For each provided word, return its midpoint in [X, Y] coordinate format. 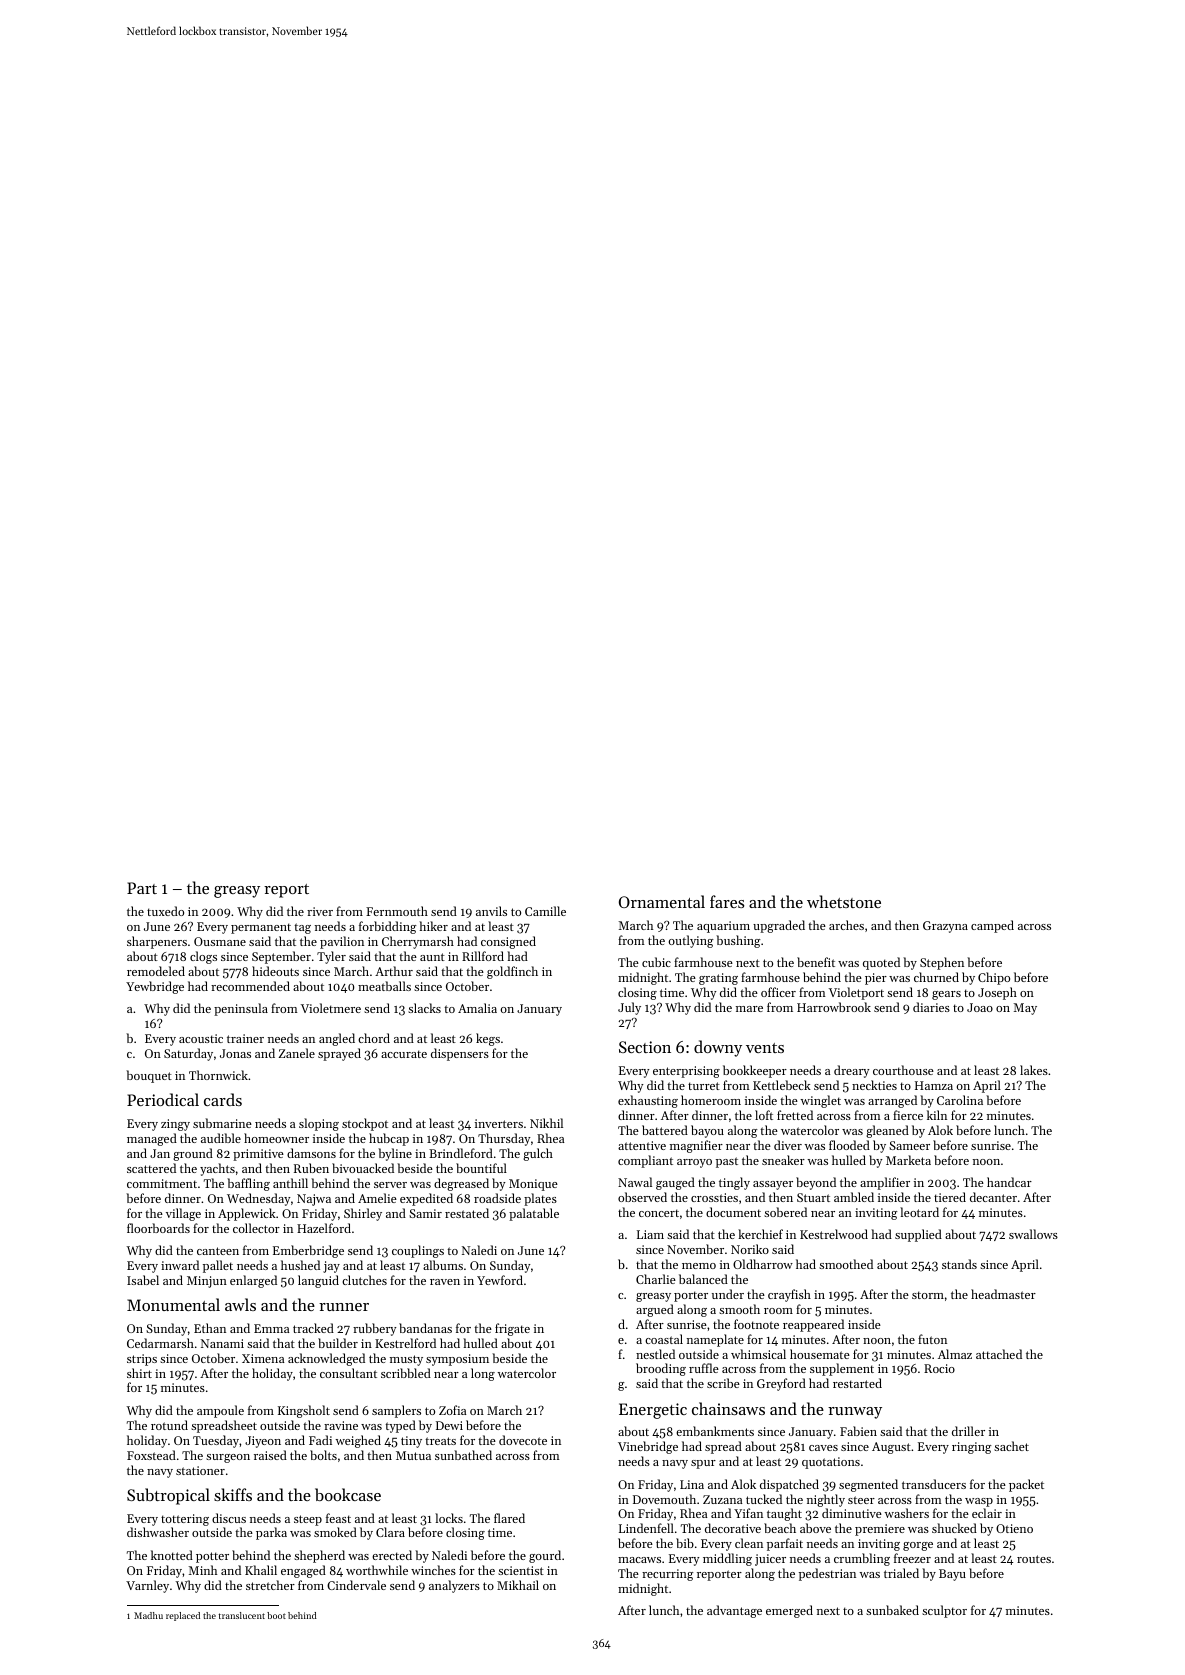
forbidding [388, 927]
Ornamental [662, 901]
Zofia [452, 1410]
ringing [972, 1448]
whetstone [844, 901]
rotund [169, 1425]
